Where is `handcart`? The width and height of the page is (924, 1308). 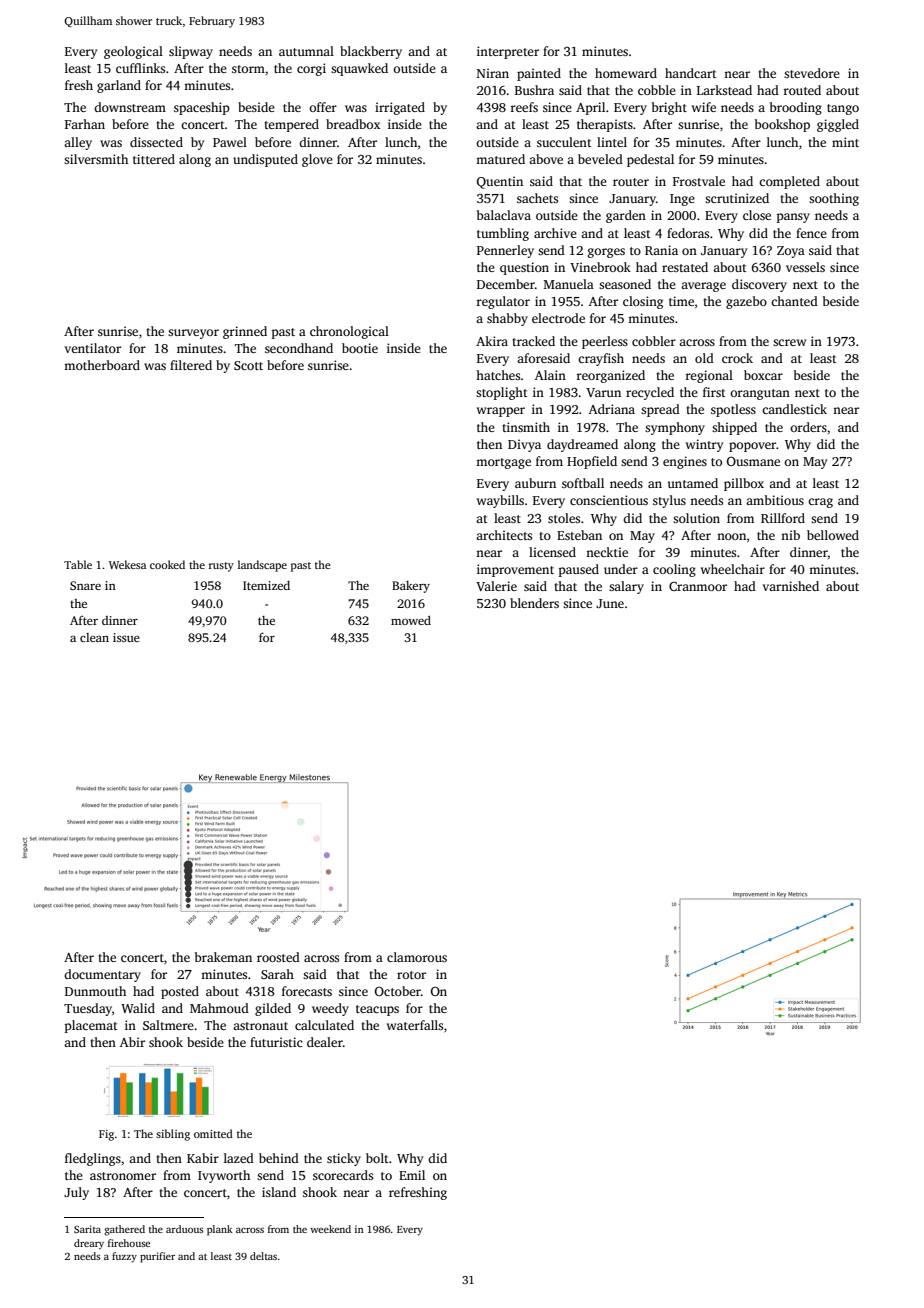
handcart is located at coordinates (691, 73).
